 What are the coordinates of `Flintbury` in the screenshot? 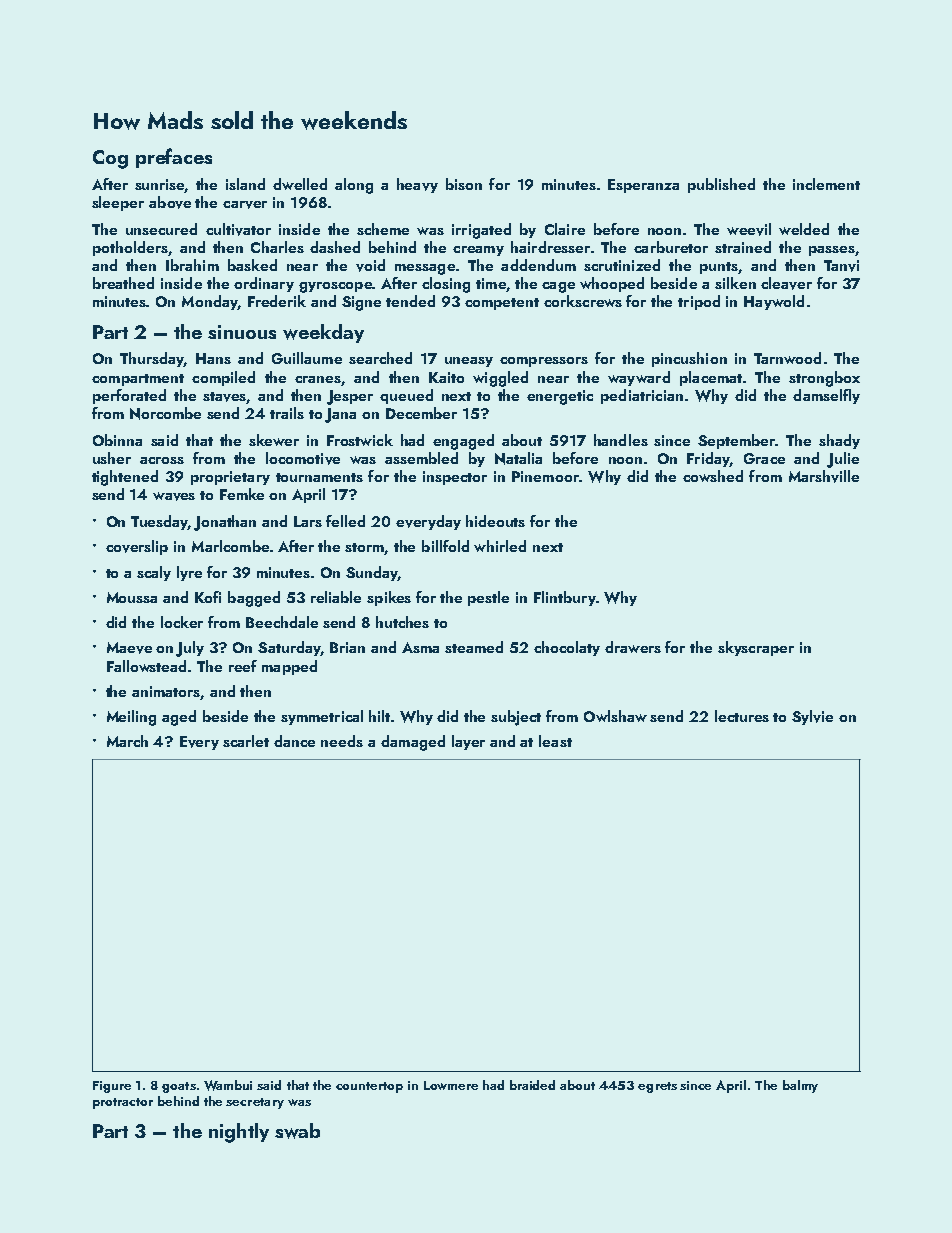 It's located at (565, 598).
